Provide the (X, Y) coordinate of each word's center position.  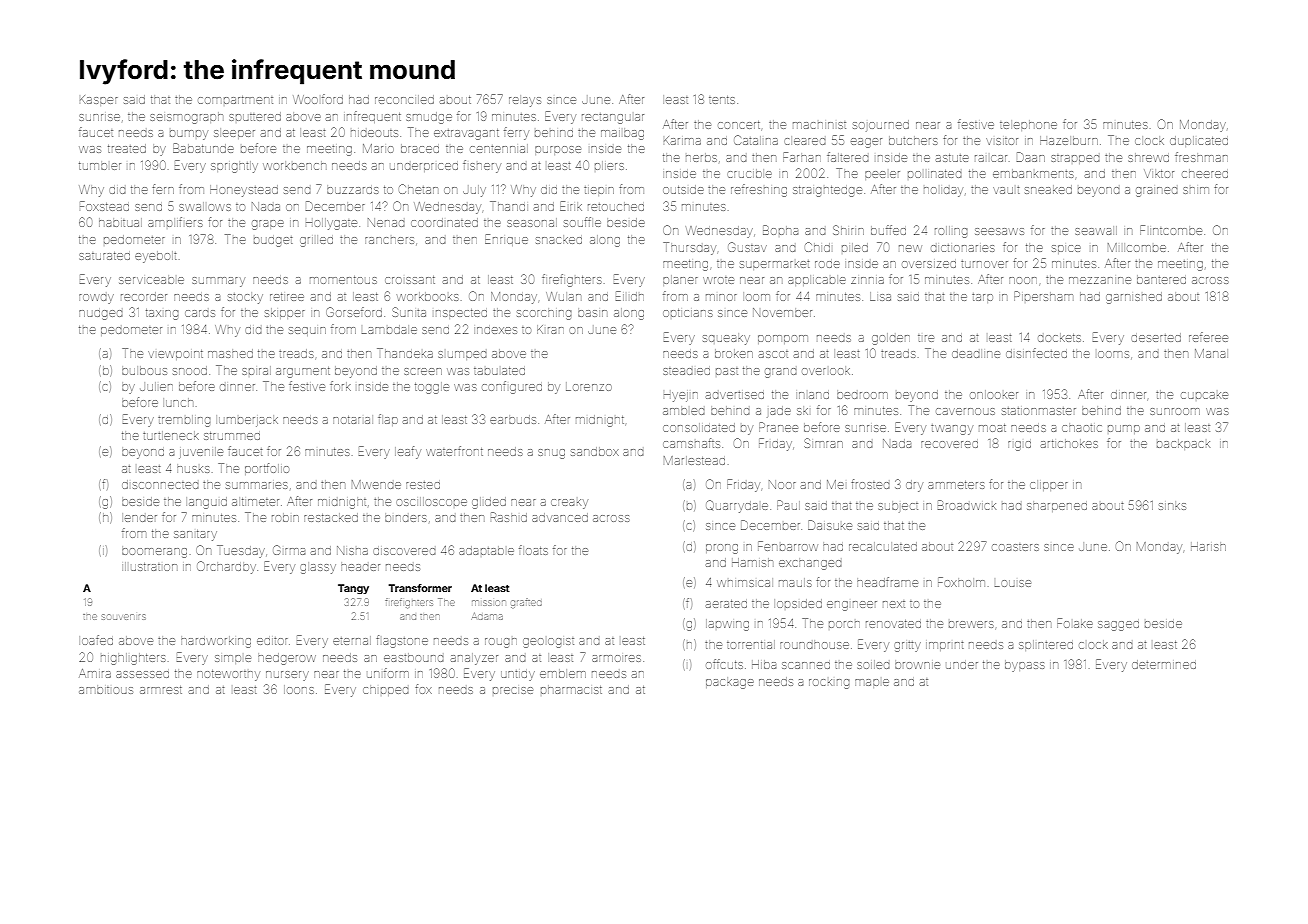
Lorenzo (589, 386)
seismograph (186, 118)
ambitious (106, 690)
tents (722, 100)
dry (914, 486)
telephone (1028, 124)
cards (200, 313)
